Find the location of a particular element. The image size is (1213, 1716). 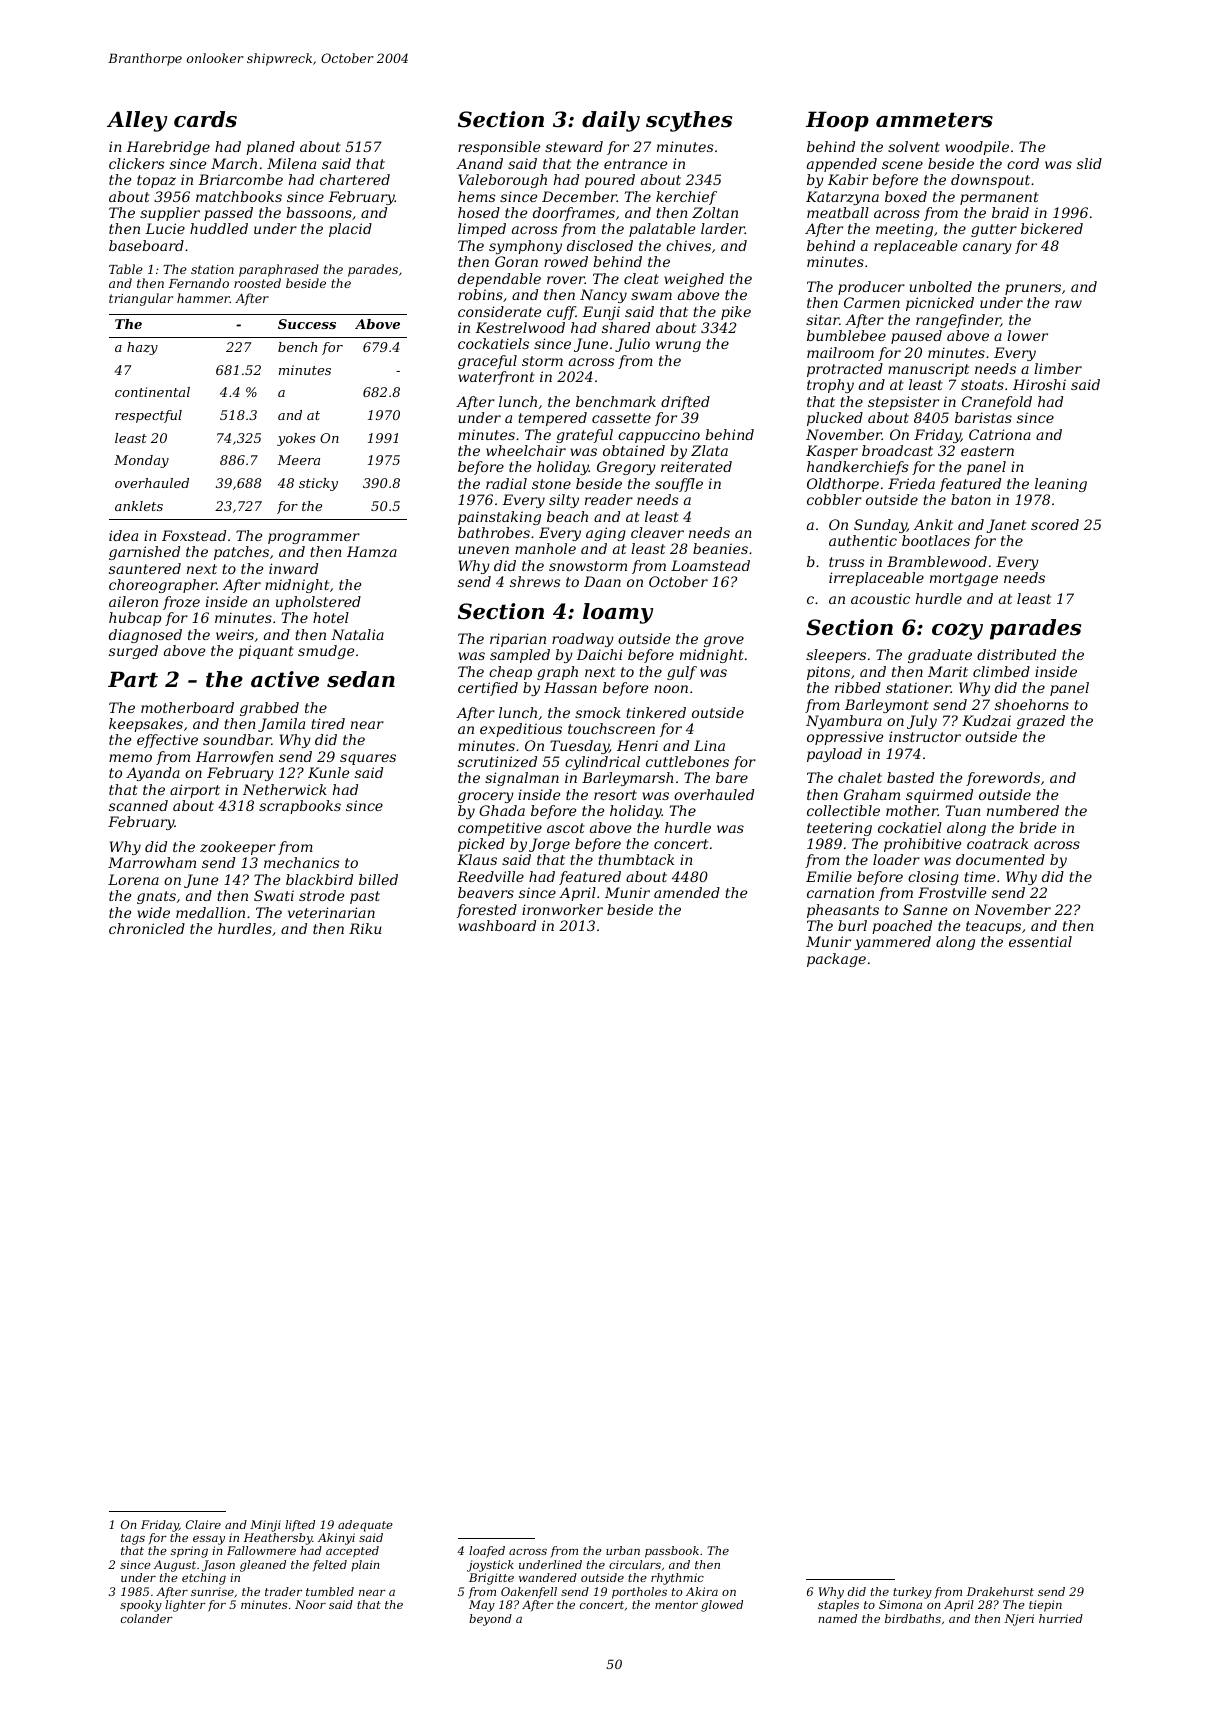

beyond is located at coordinates (490, 1620).
